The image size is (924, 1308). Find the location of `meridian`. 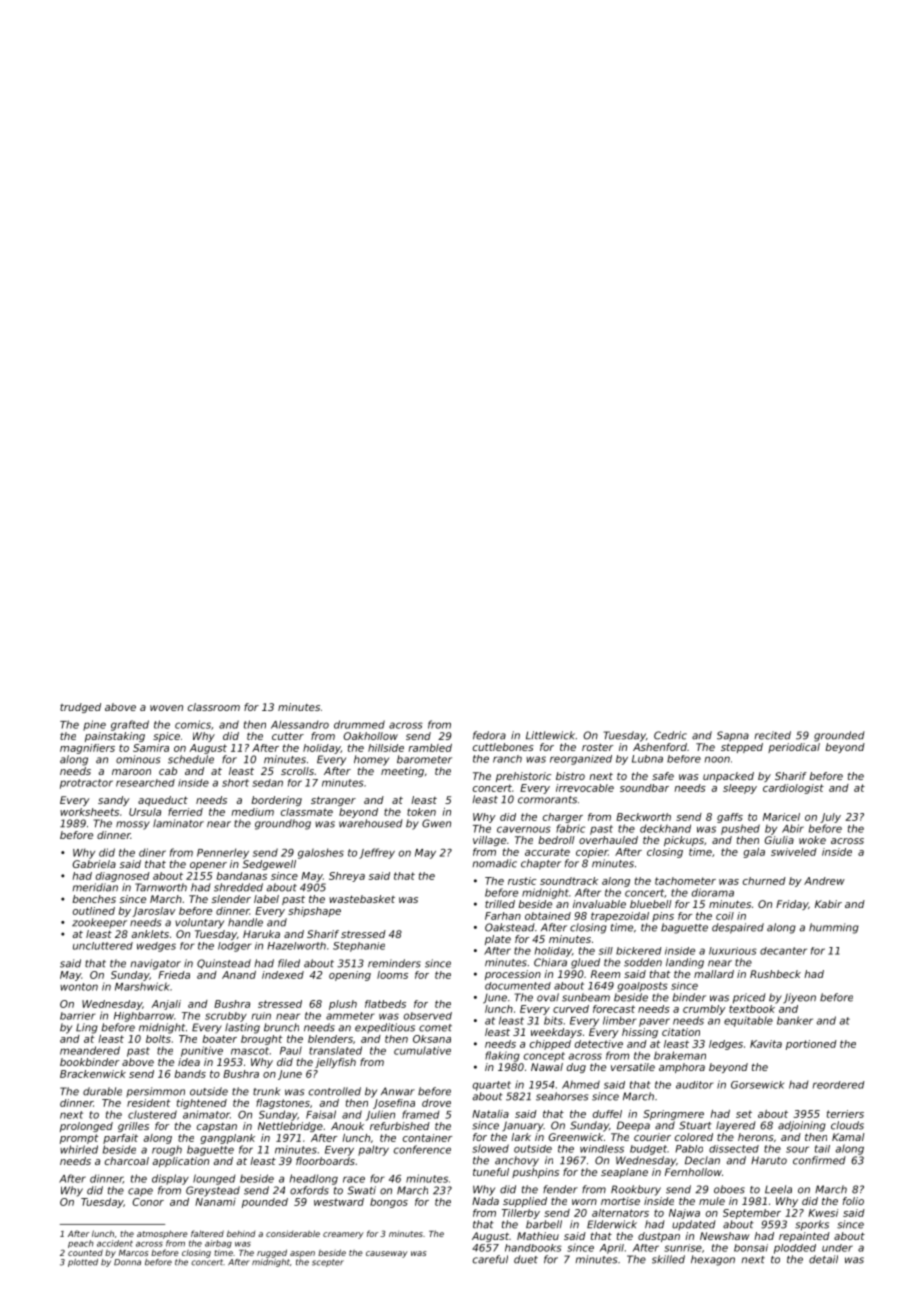

meridian is located at coordinates (95, 887).
